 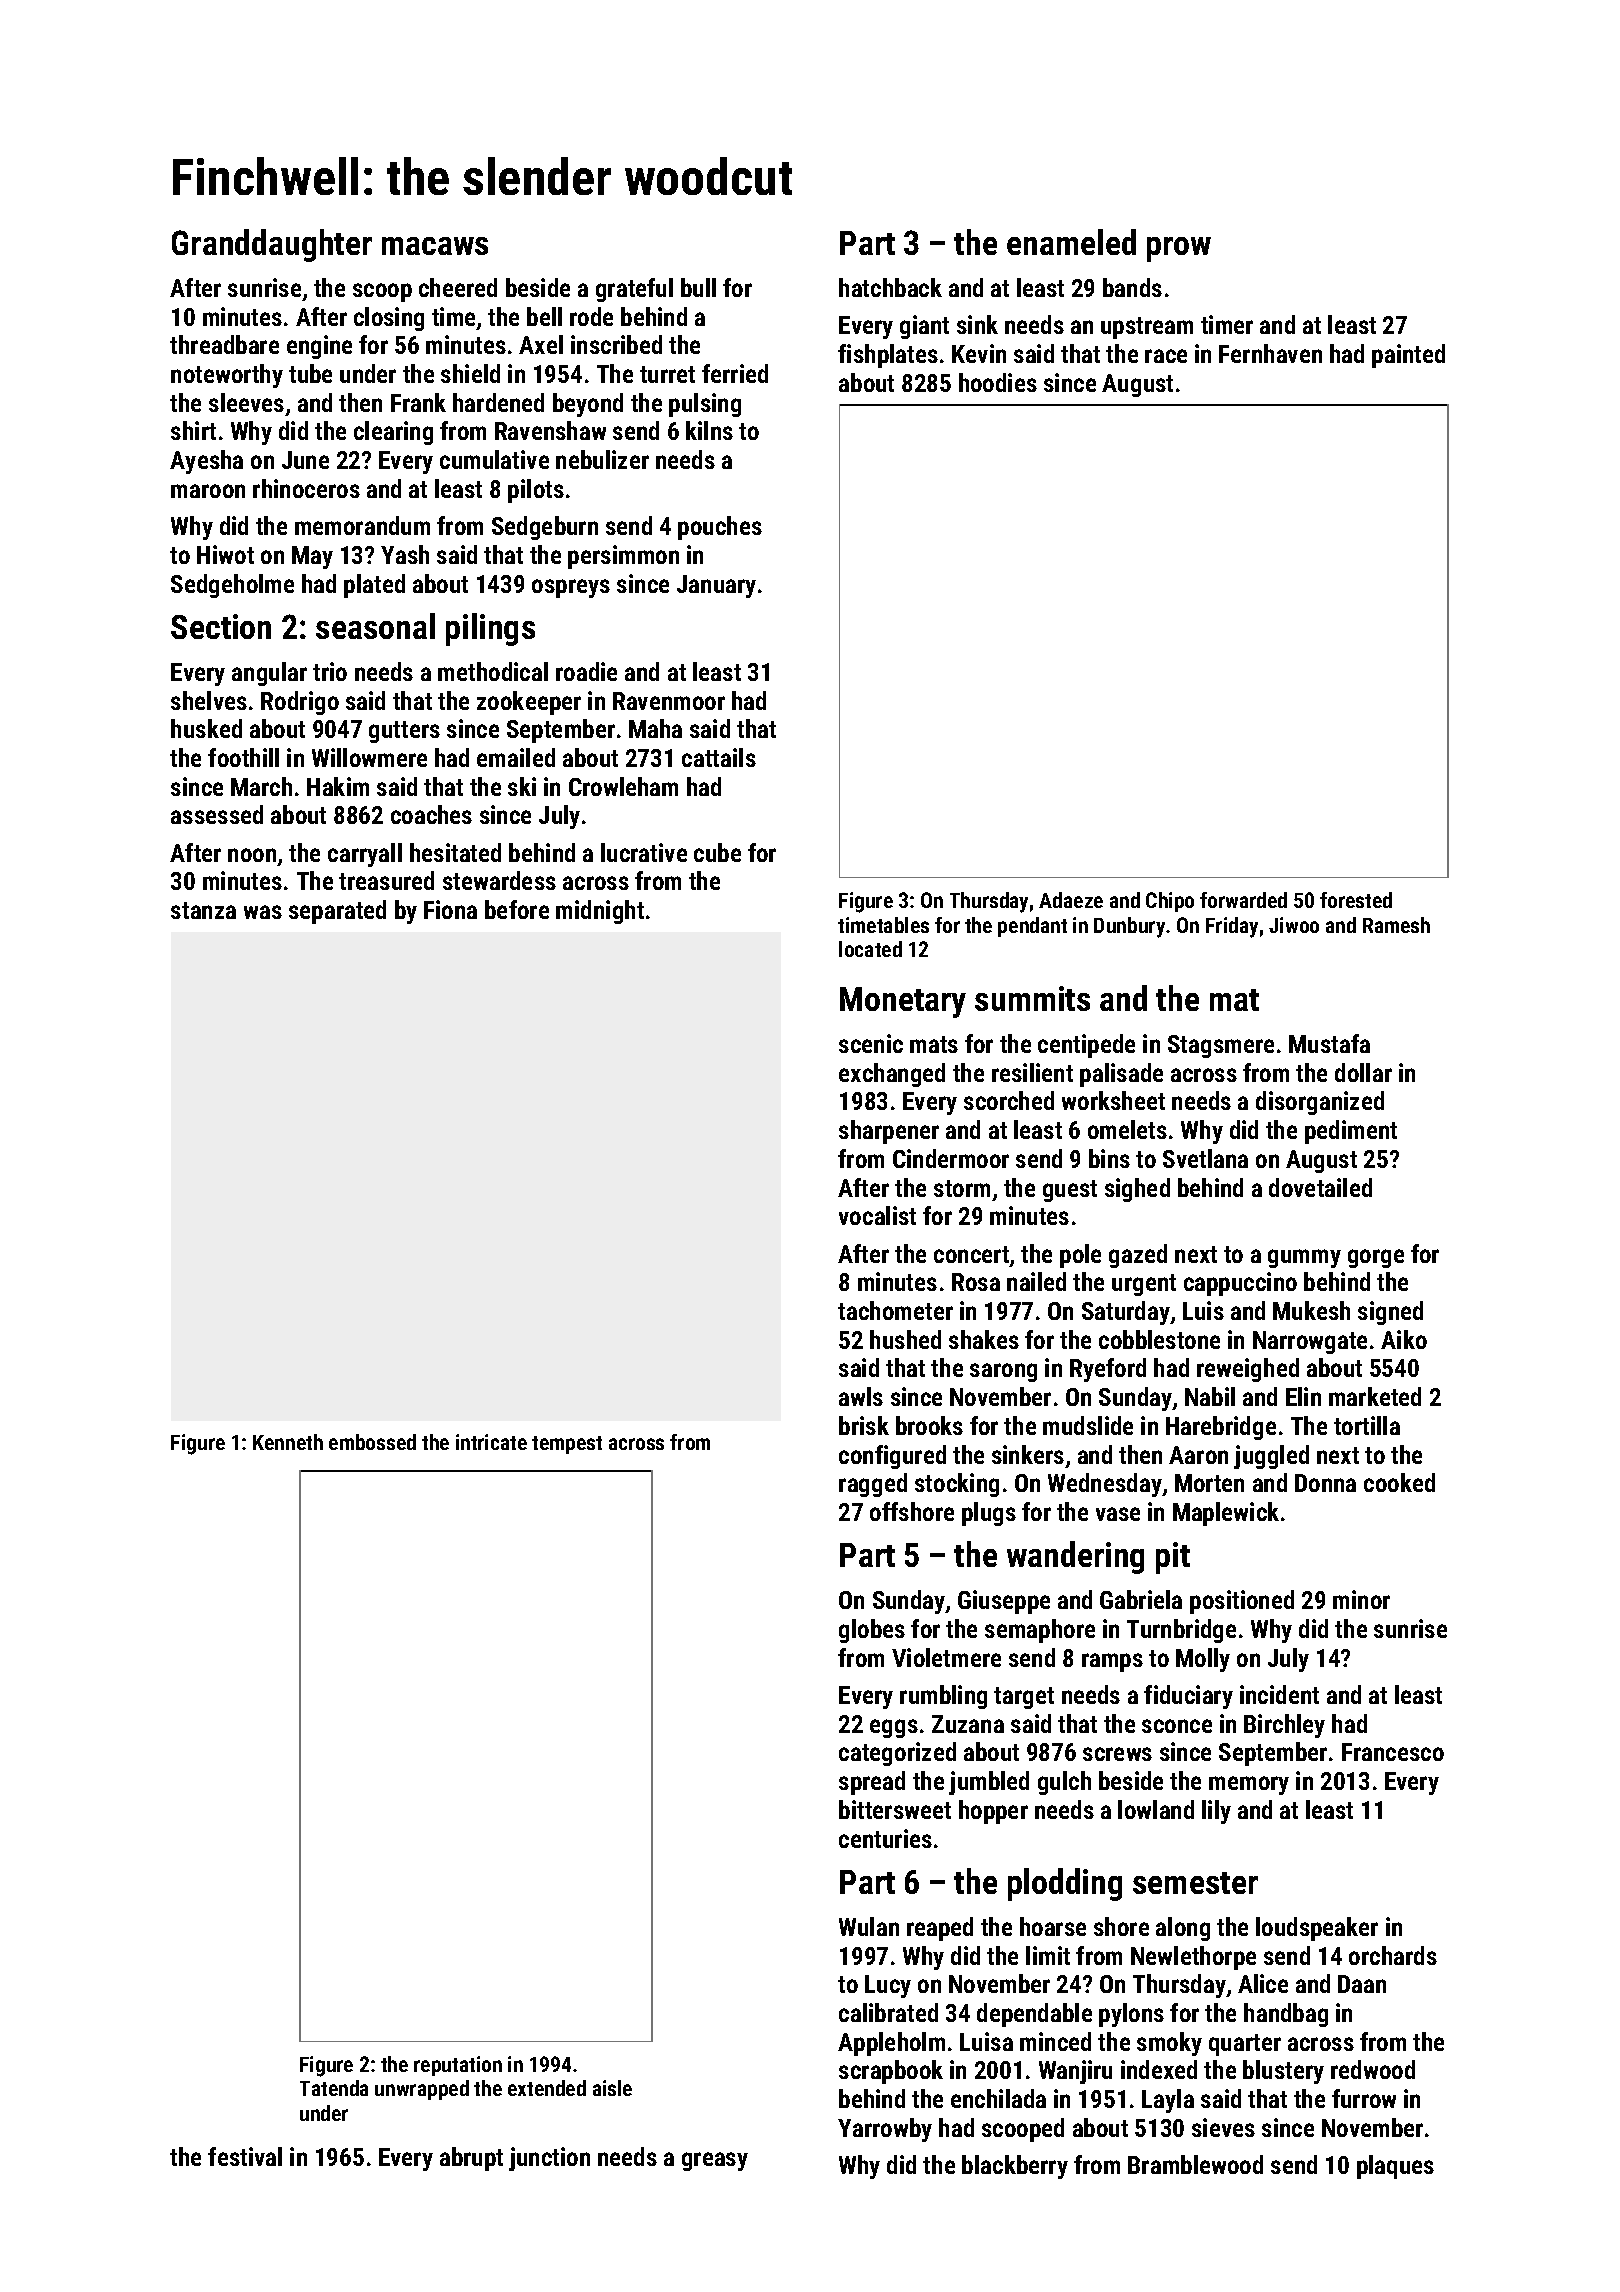 What do you see at coordinates (1166, 356) in the screenshot?
I see `race` at bounding box center [1166, 356].
